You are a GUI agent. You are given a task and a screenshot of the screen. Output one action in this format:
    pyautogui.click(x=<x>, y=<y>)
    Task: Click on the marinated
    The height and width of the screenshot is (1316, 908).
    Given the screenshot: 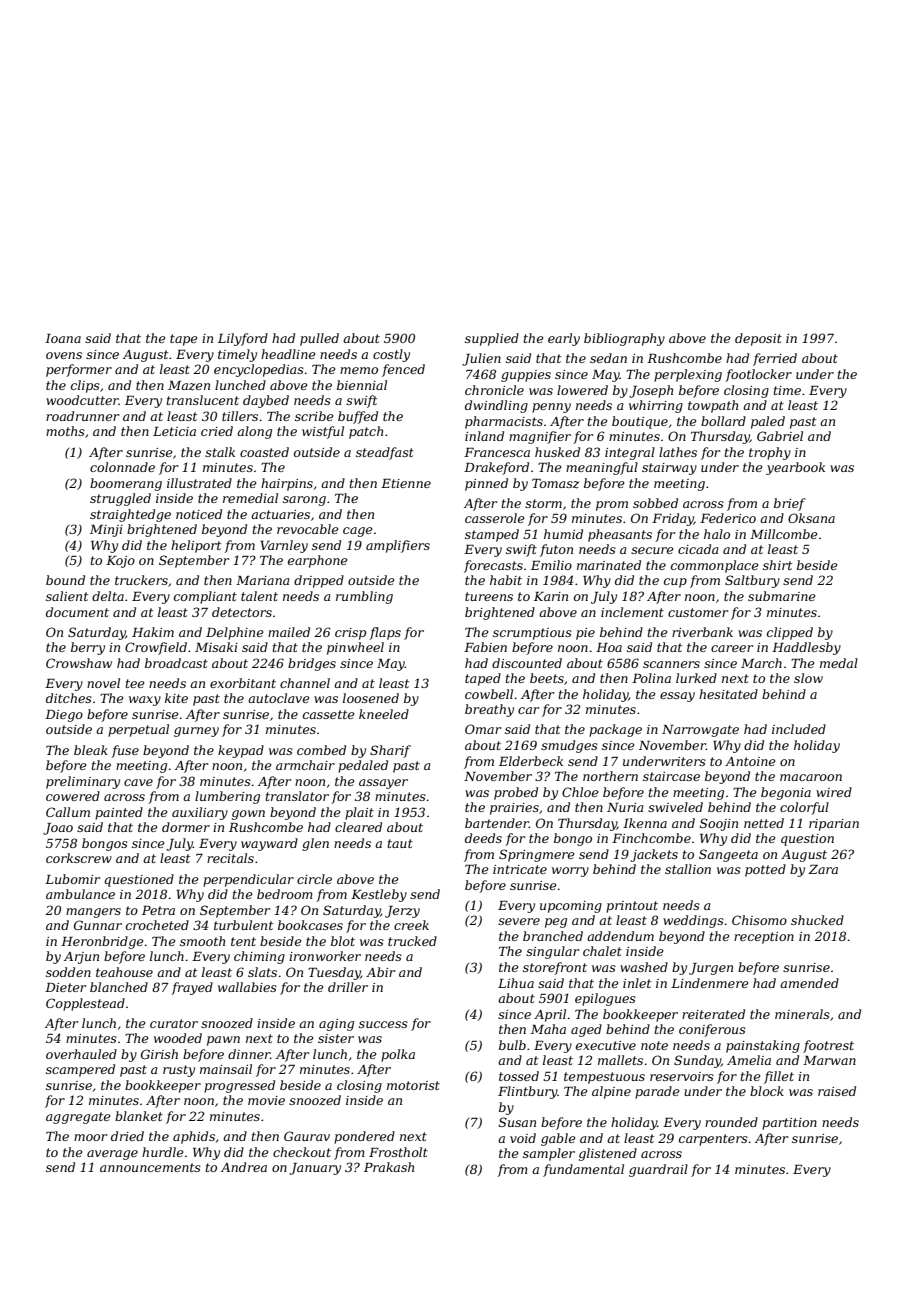 What is the action you would take?
    pyautogui.click(x=609, y=565)
